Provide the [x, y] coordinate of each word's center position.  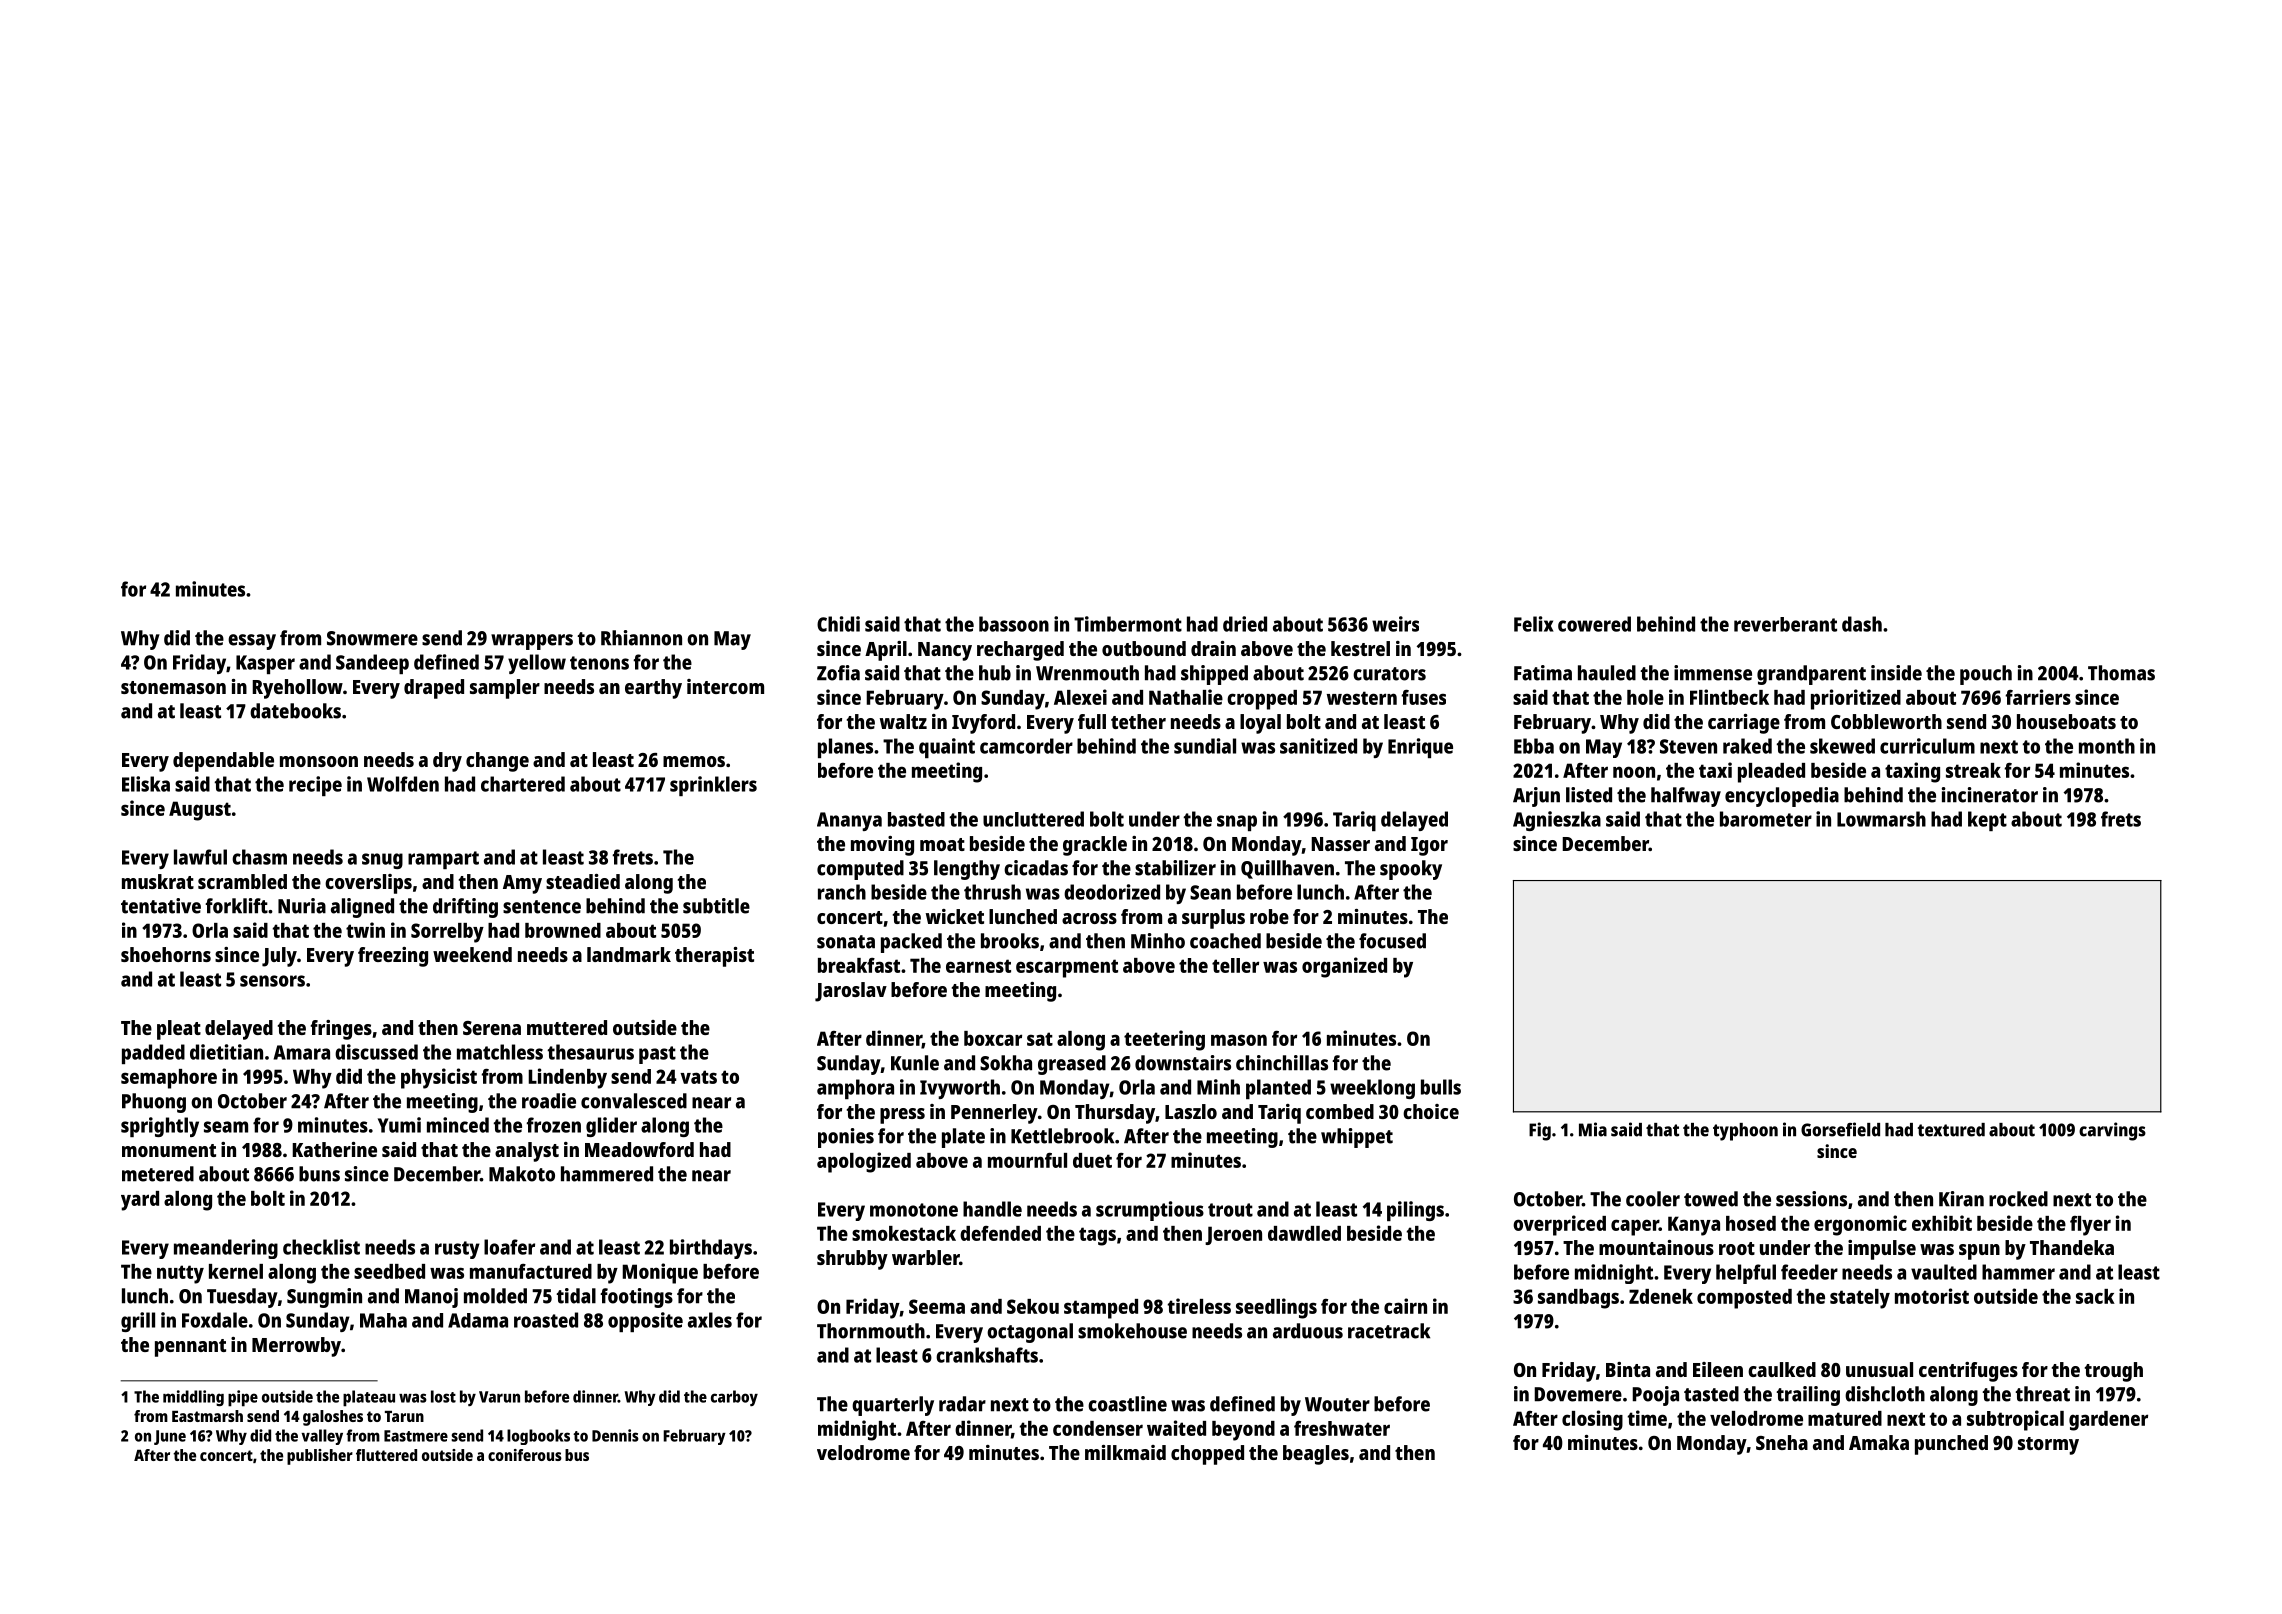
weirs [1395, 624]
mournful [1027, 1160]
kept [1987, 821]
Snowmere [372, 638]
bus [577, 1455]
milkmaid [1125, 1452]
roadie [549, 1101]
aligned [362, 908]
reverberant [1785, 624]
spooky [1411, 870]
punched [1951, 1445]
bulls [1441, 1087]
